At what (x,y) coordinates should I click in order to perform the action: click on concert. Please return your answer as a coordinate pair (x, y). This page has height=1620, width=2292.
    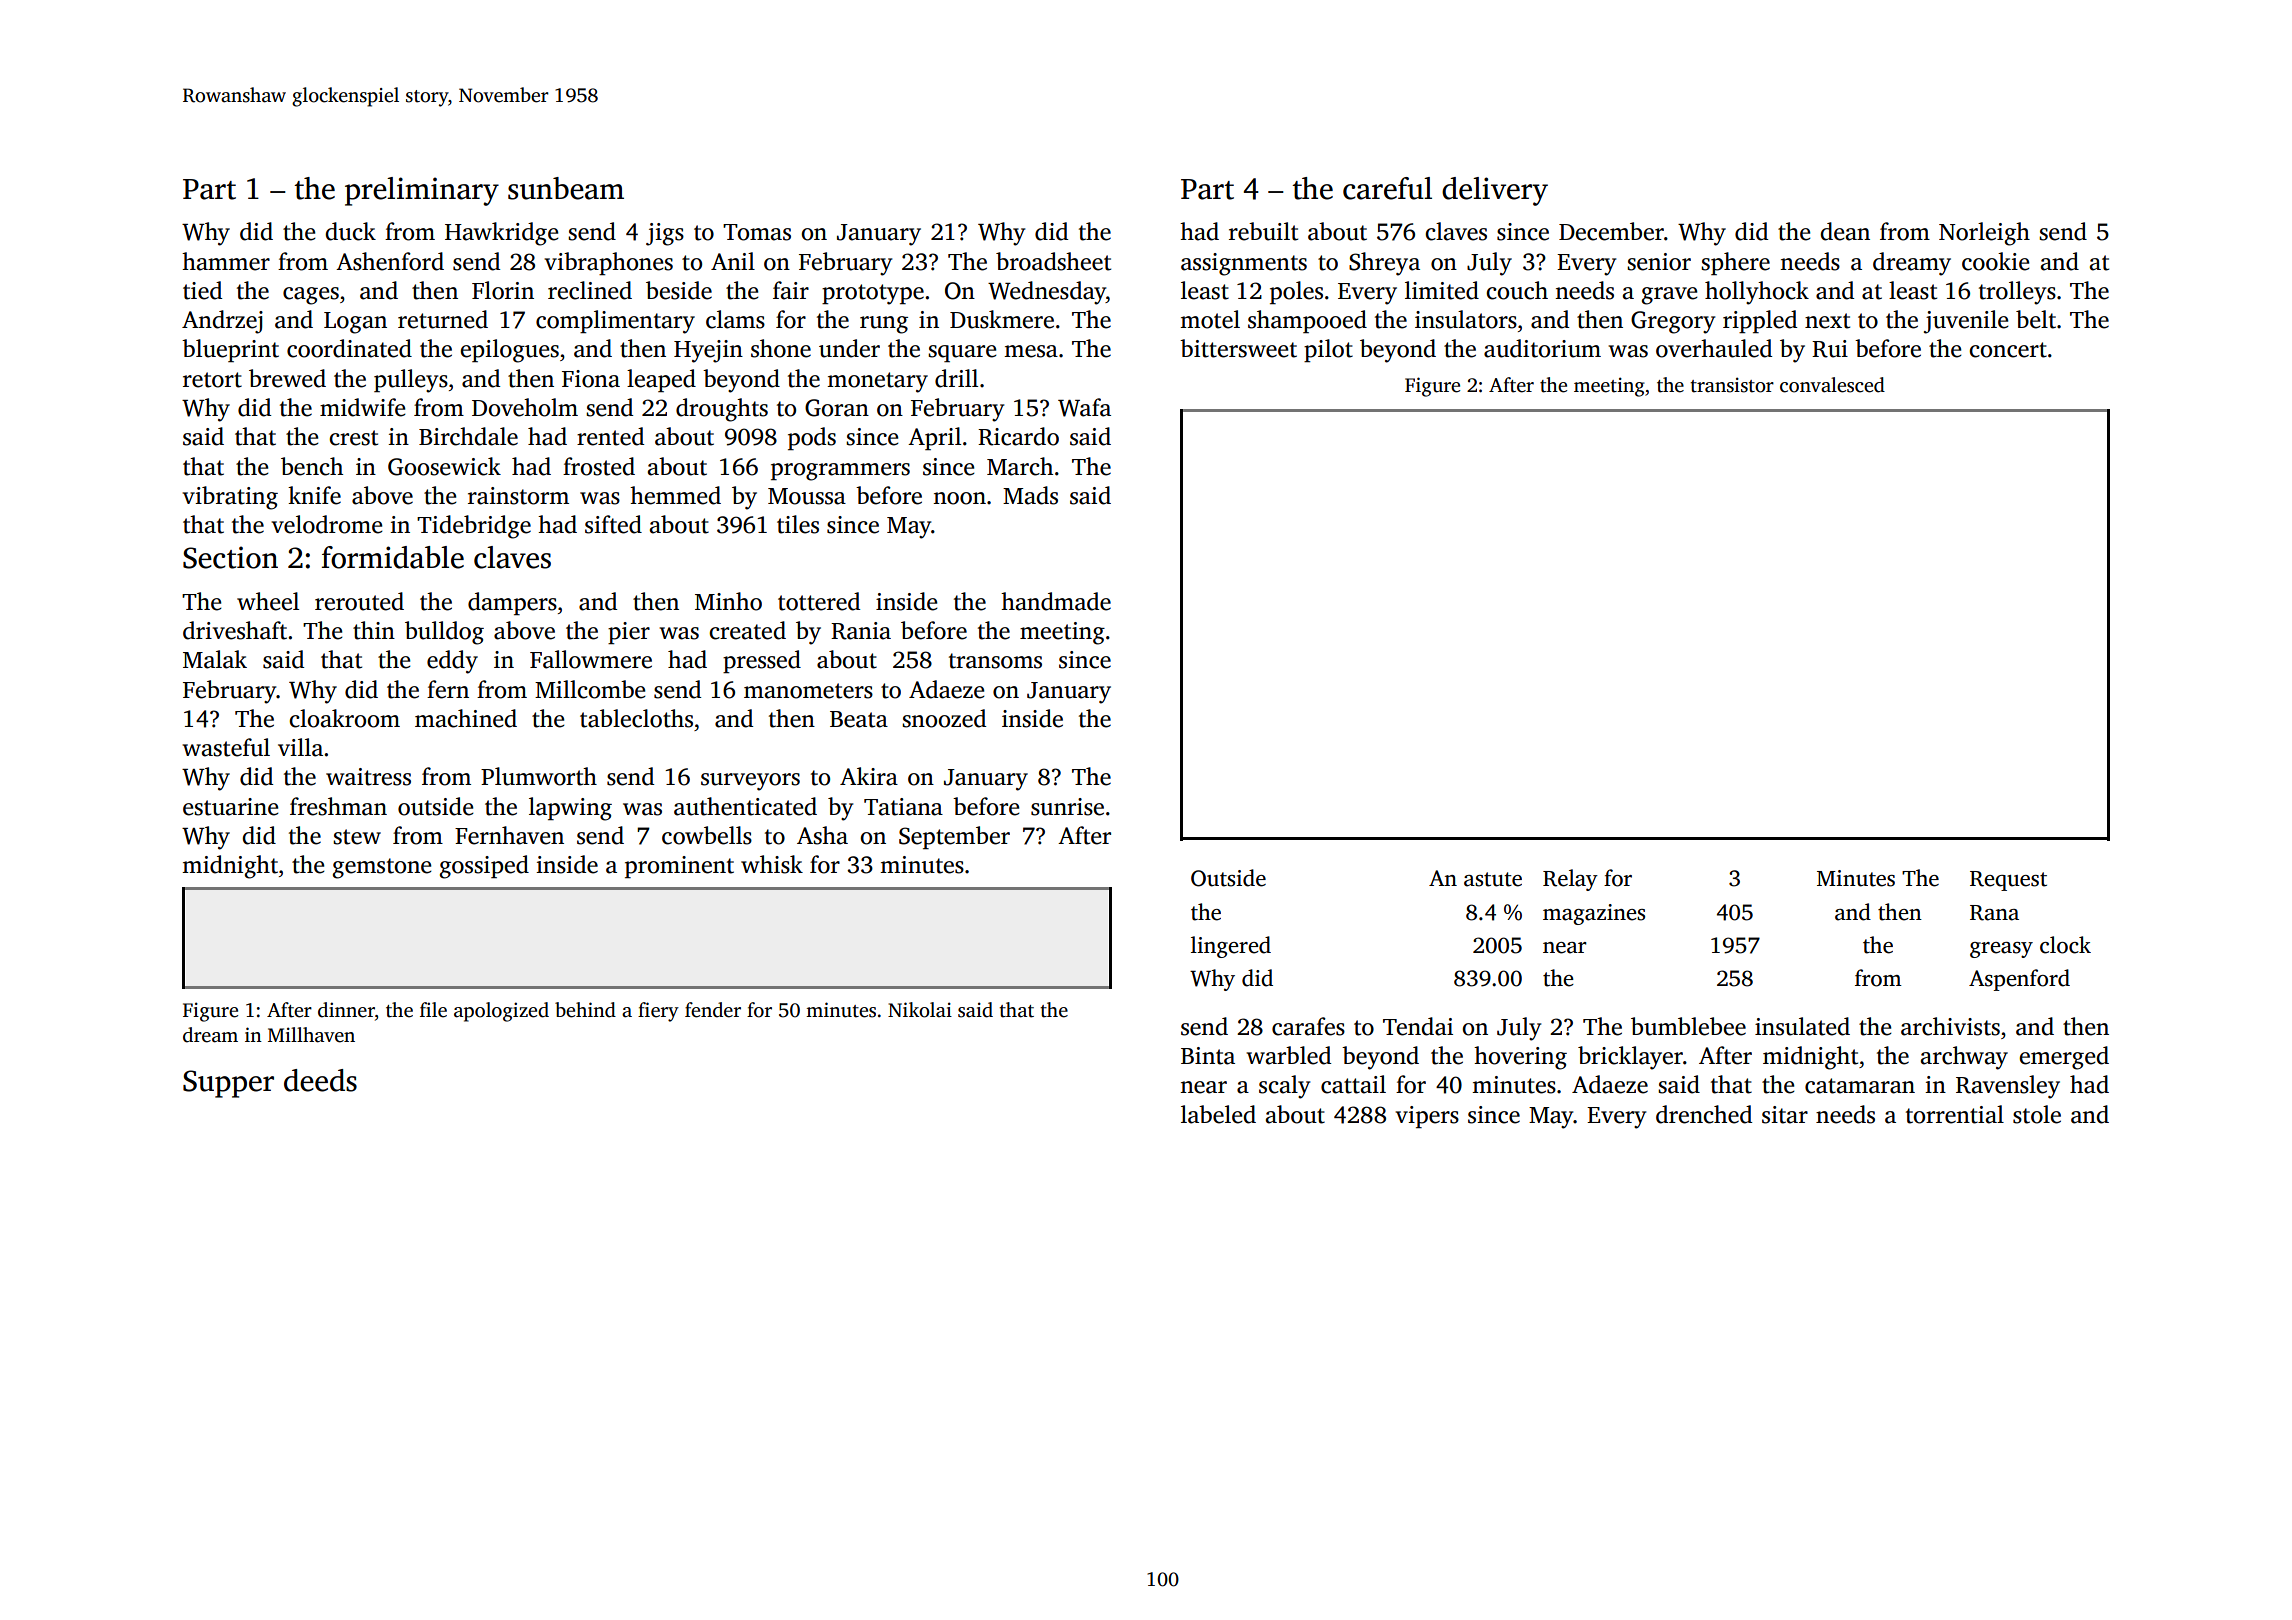
    Looking at the image, I should click on (2008, 350).
